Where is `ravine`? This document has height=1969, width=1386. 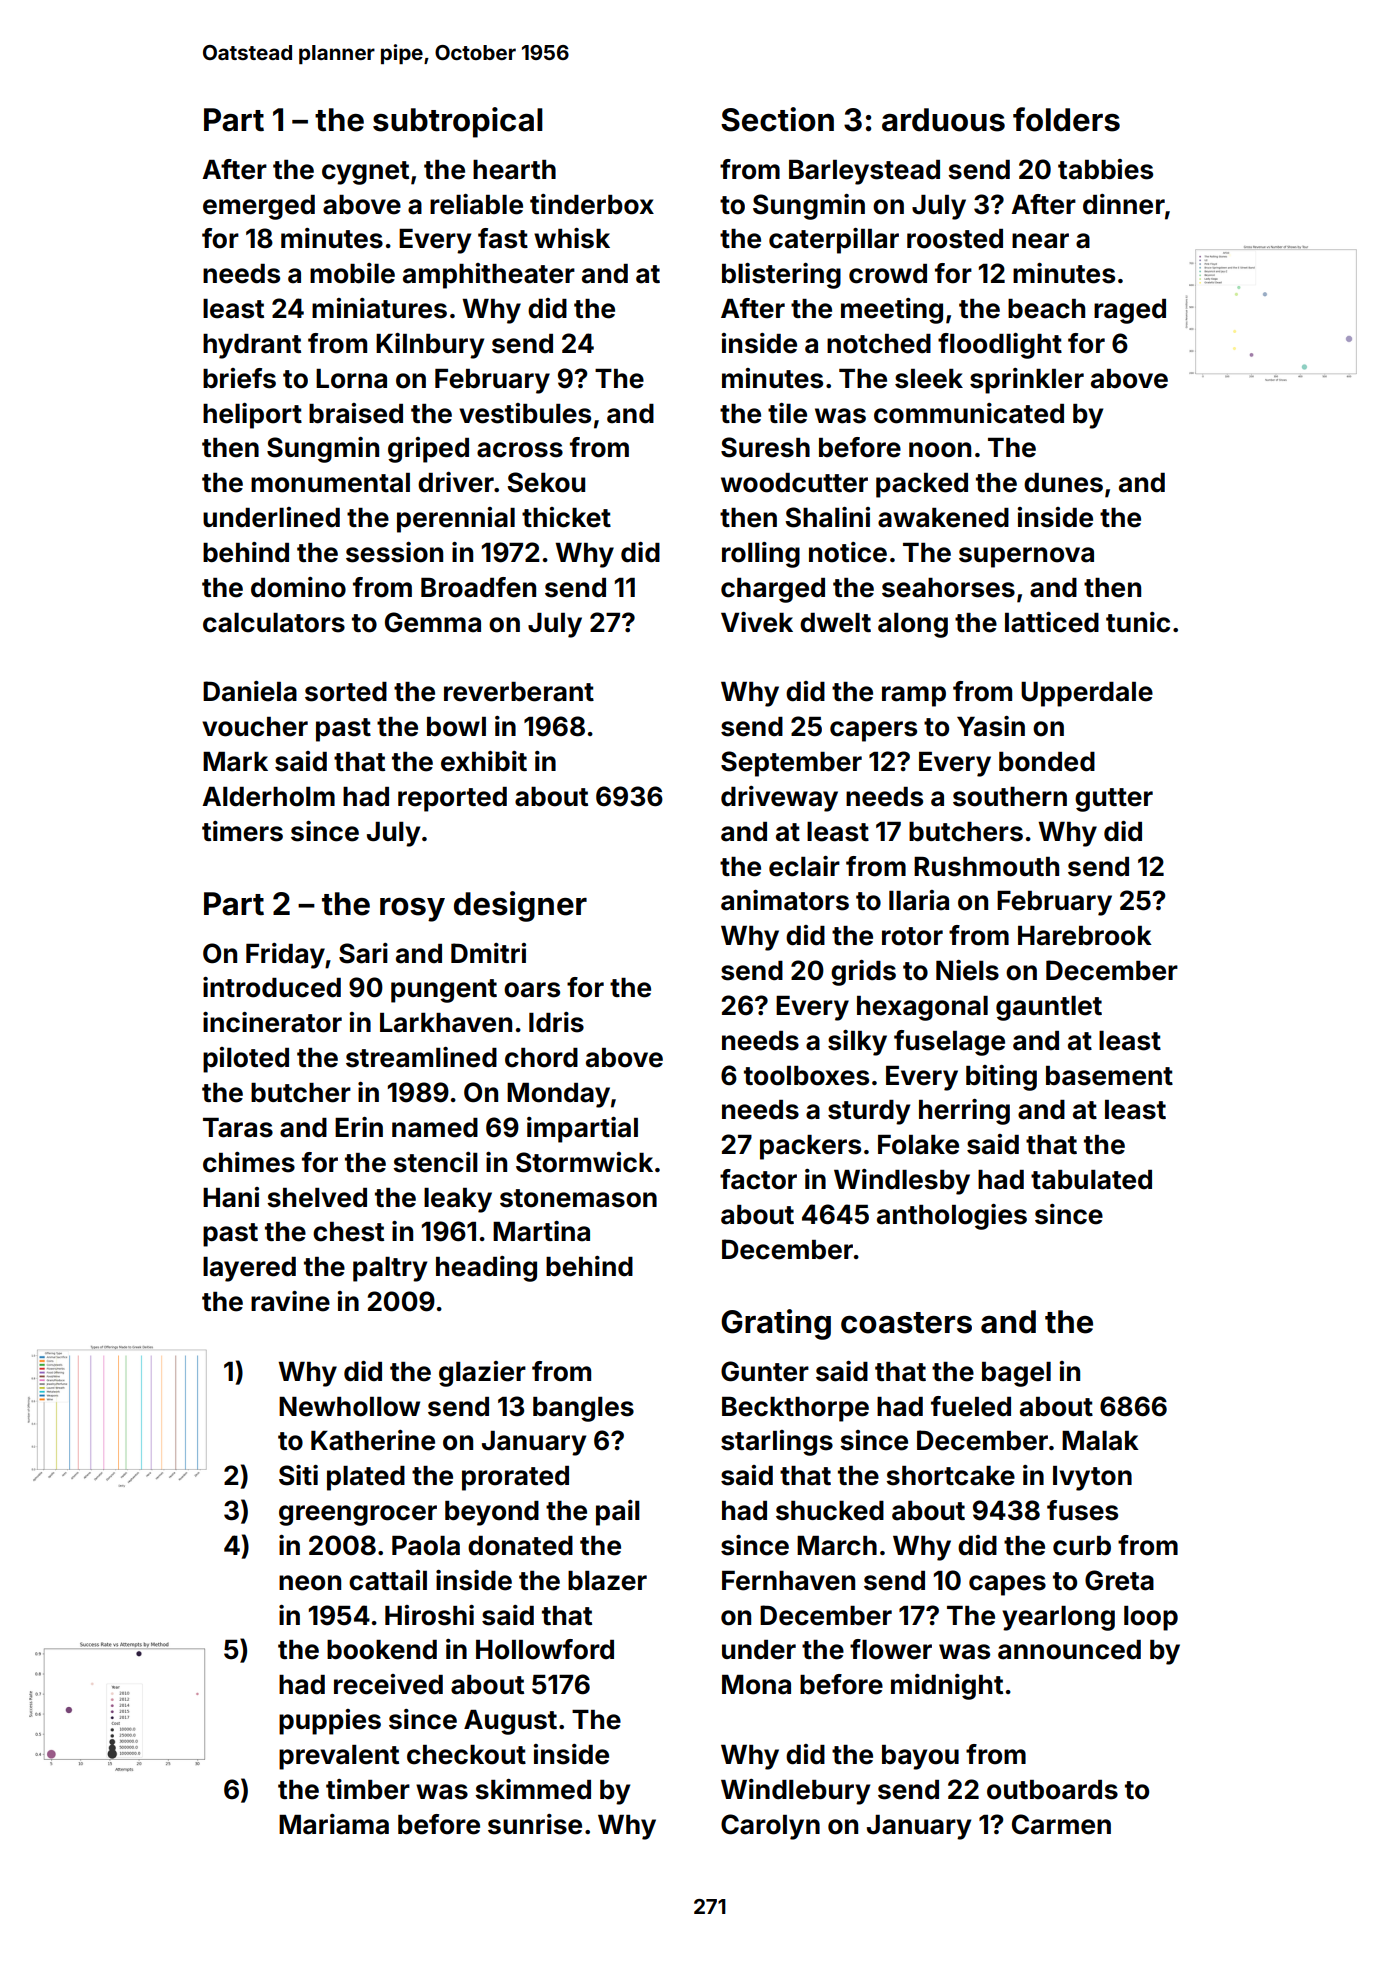
ravine is located at coordinates (290, 1301).
